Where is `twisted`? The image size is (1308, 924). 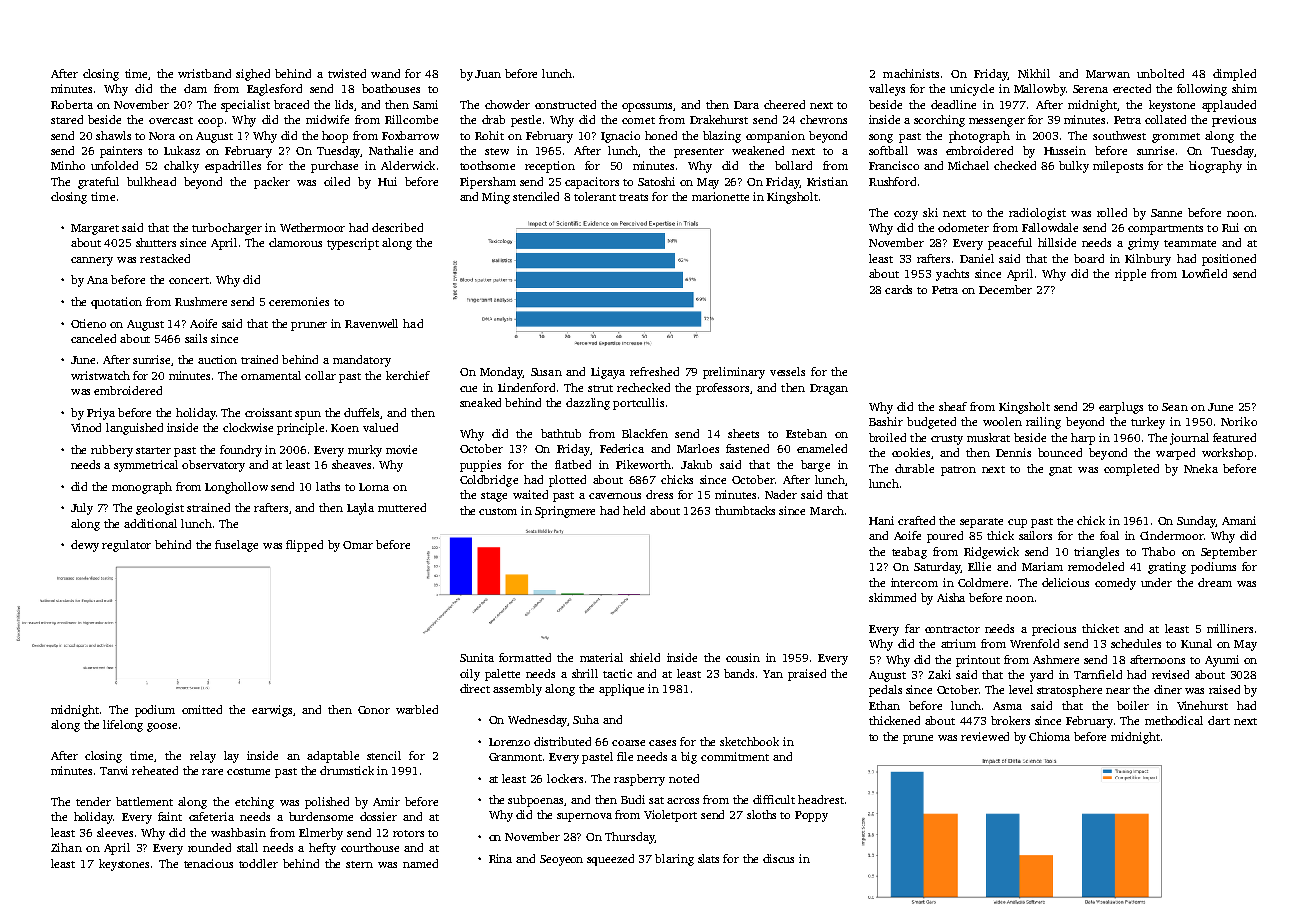 twisted is located at coordinates (347, 73).
